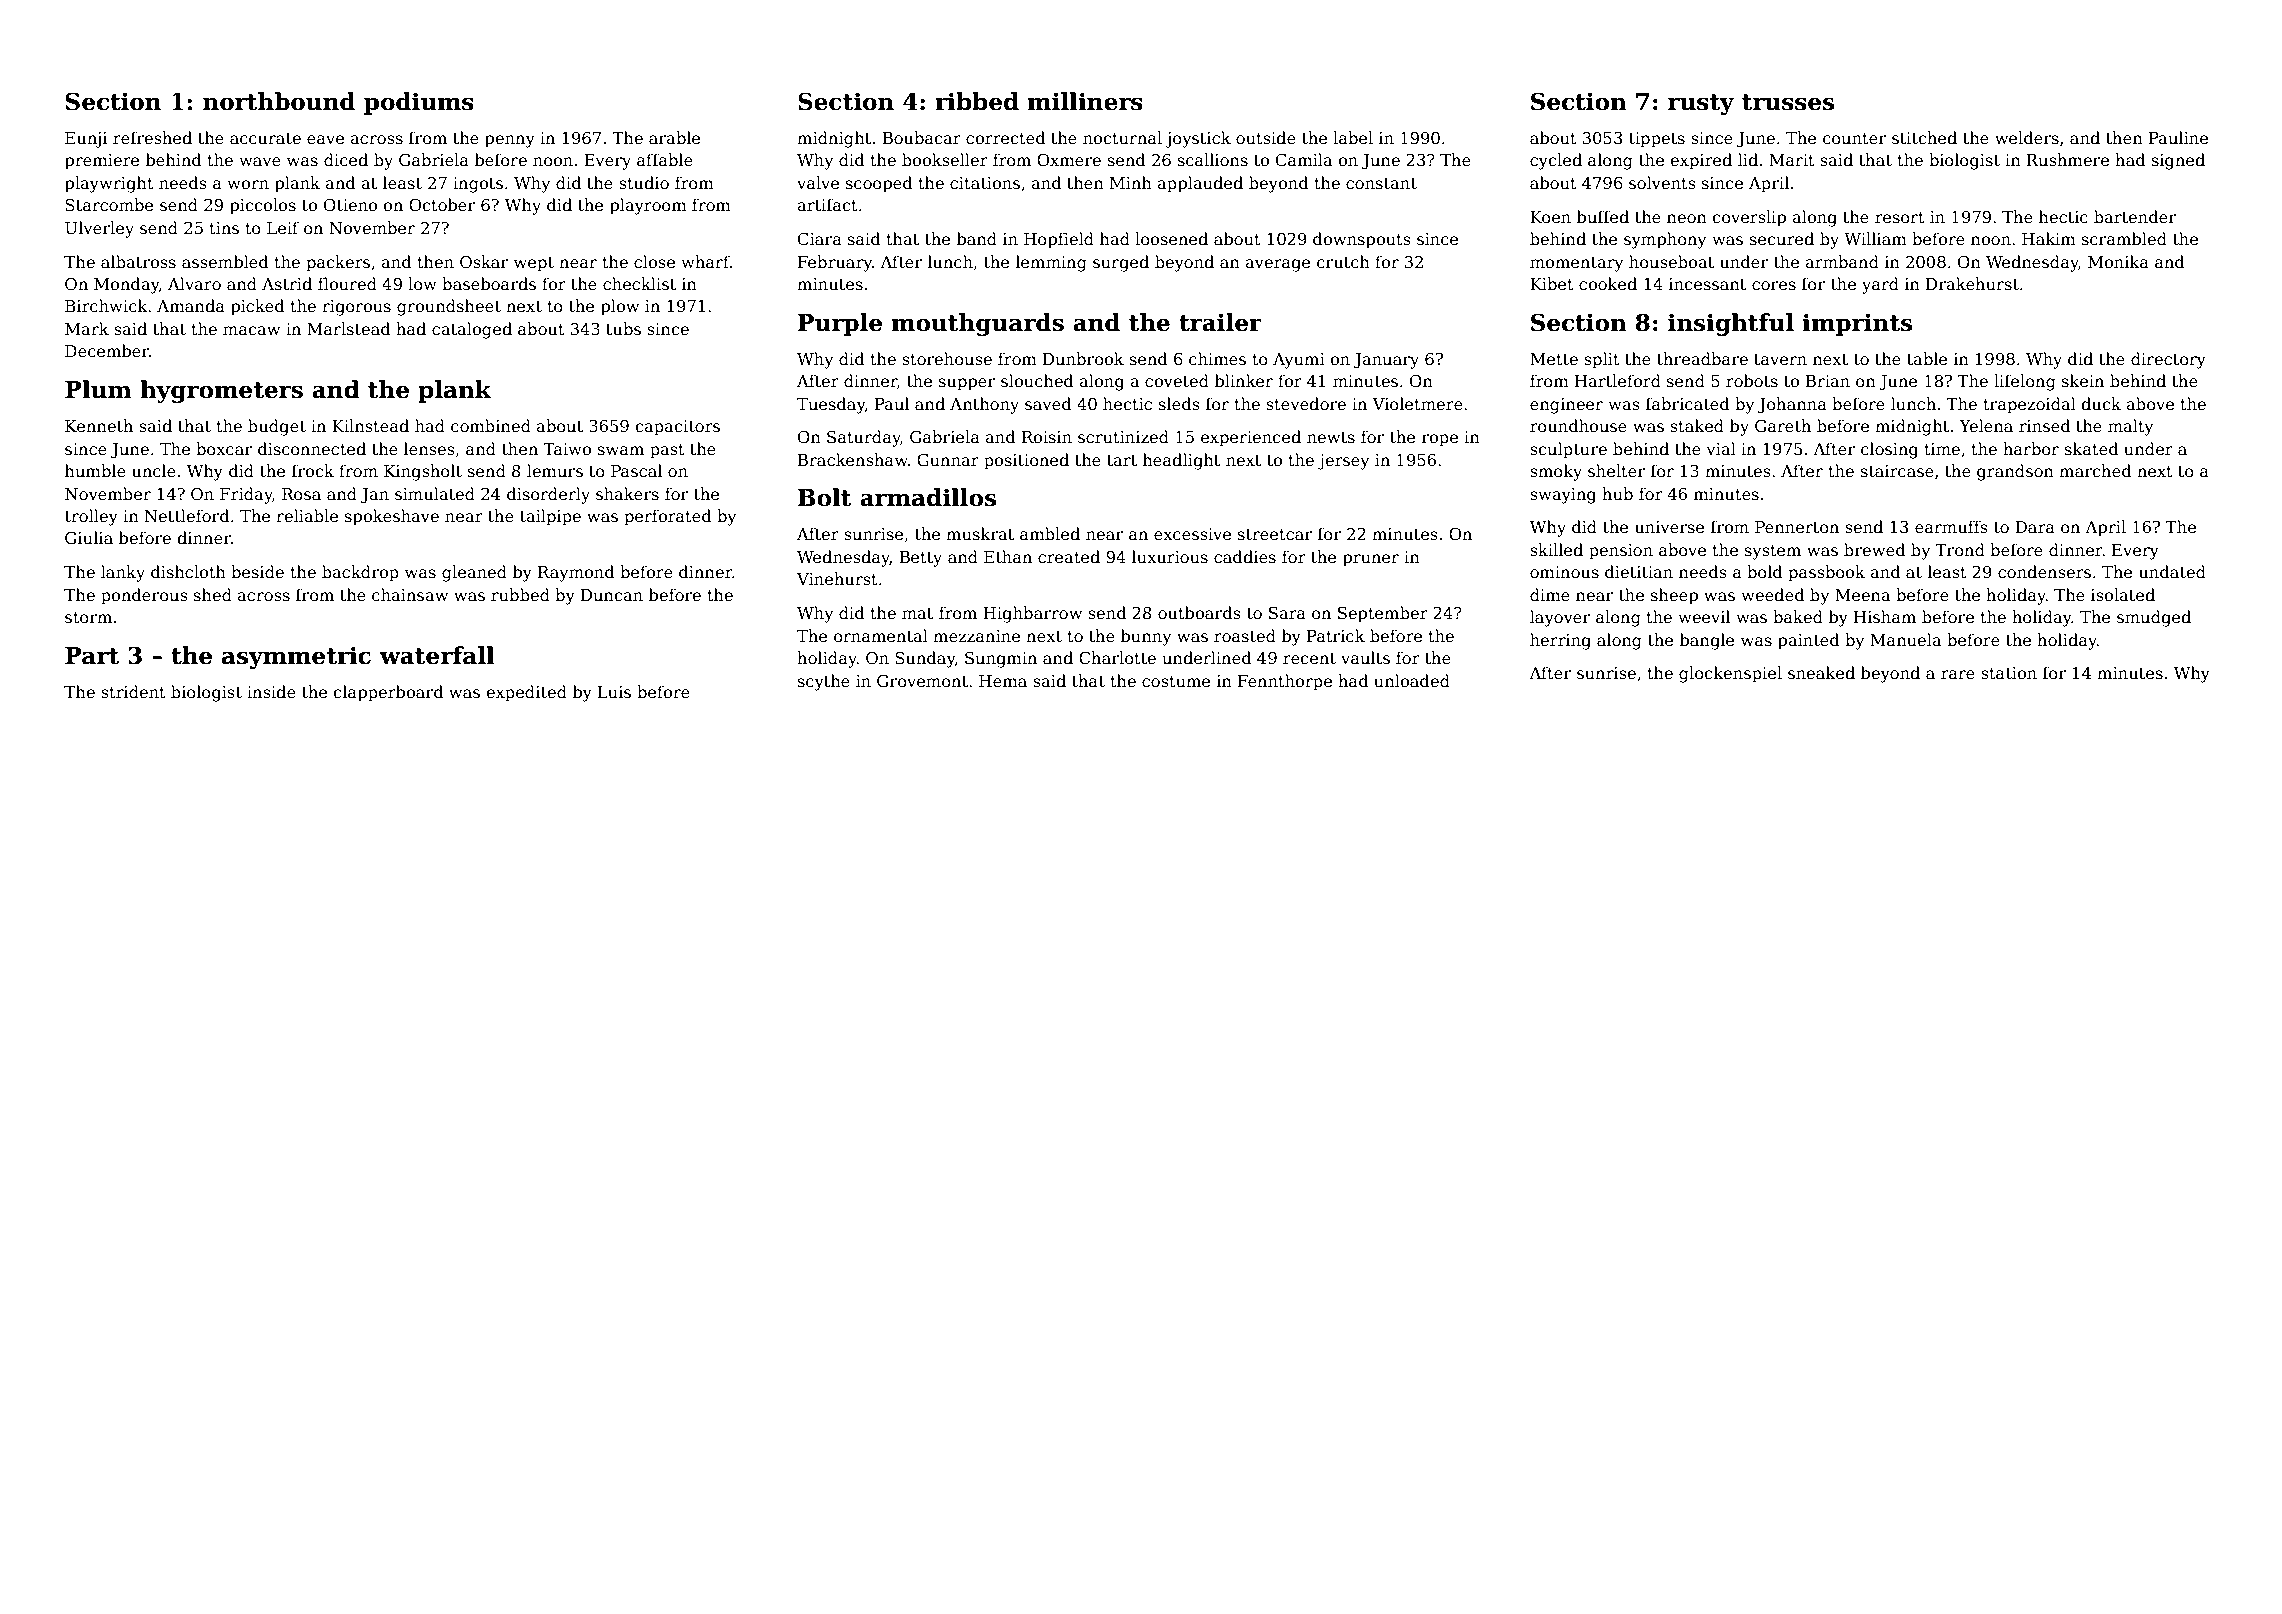 The width and height of the screenshot is (2282, 1614). What do you see at coordinates (1788, 102) in the screenshot?
I see `trusses` at bounding box center [1788, 102].
